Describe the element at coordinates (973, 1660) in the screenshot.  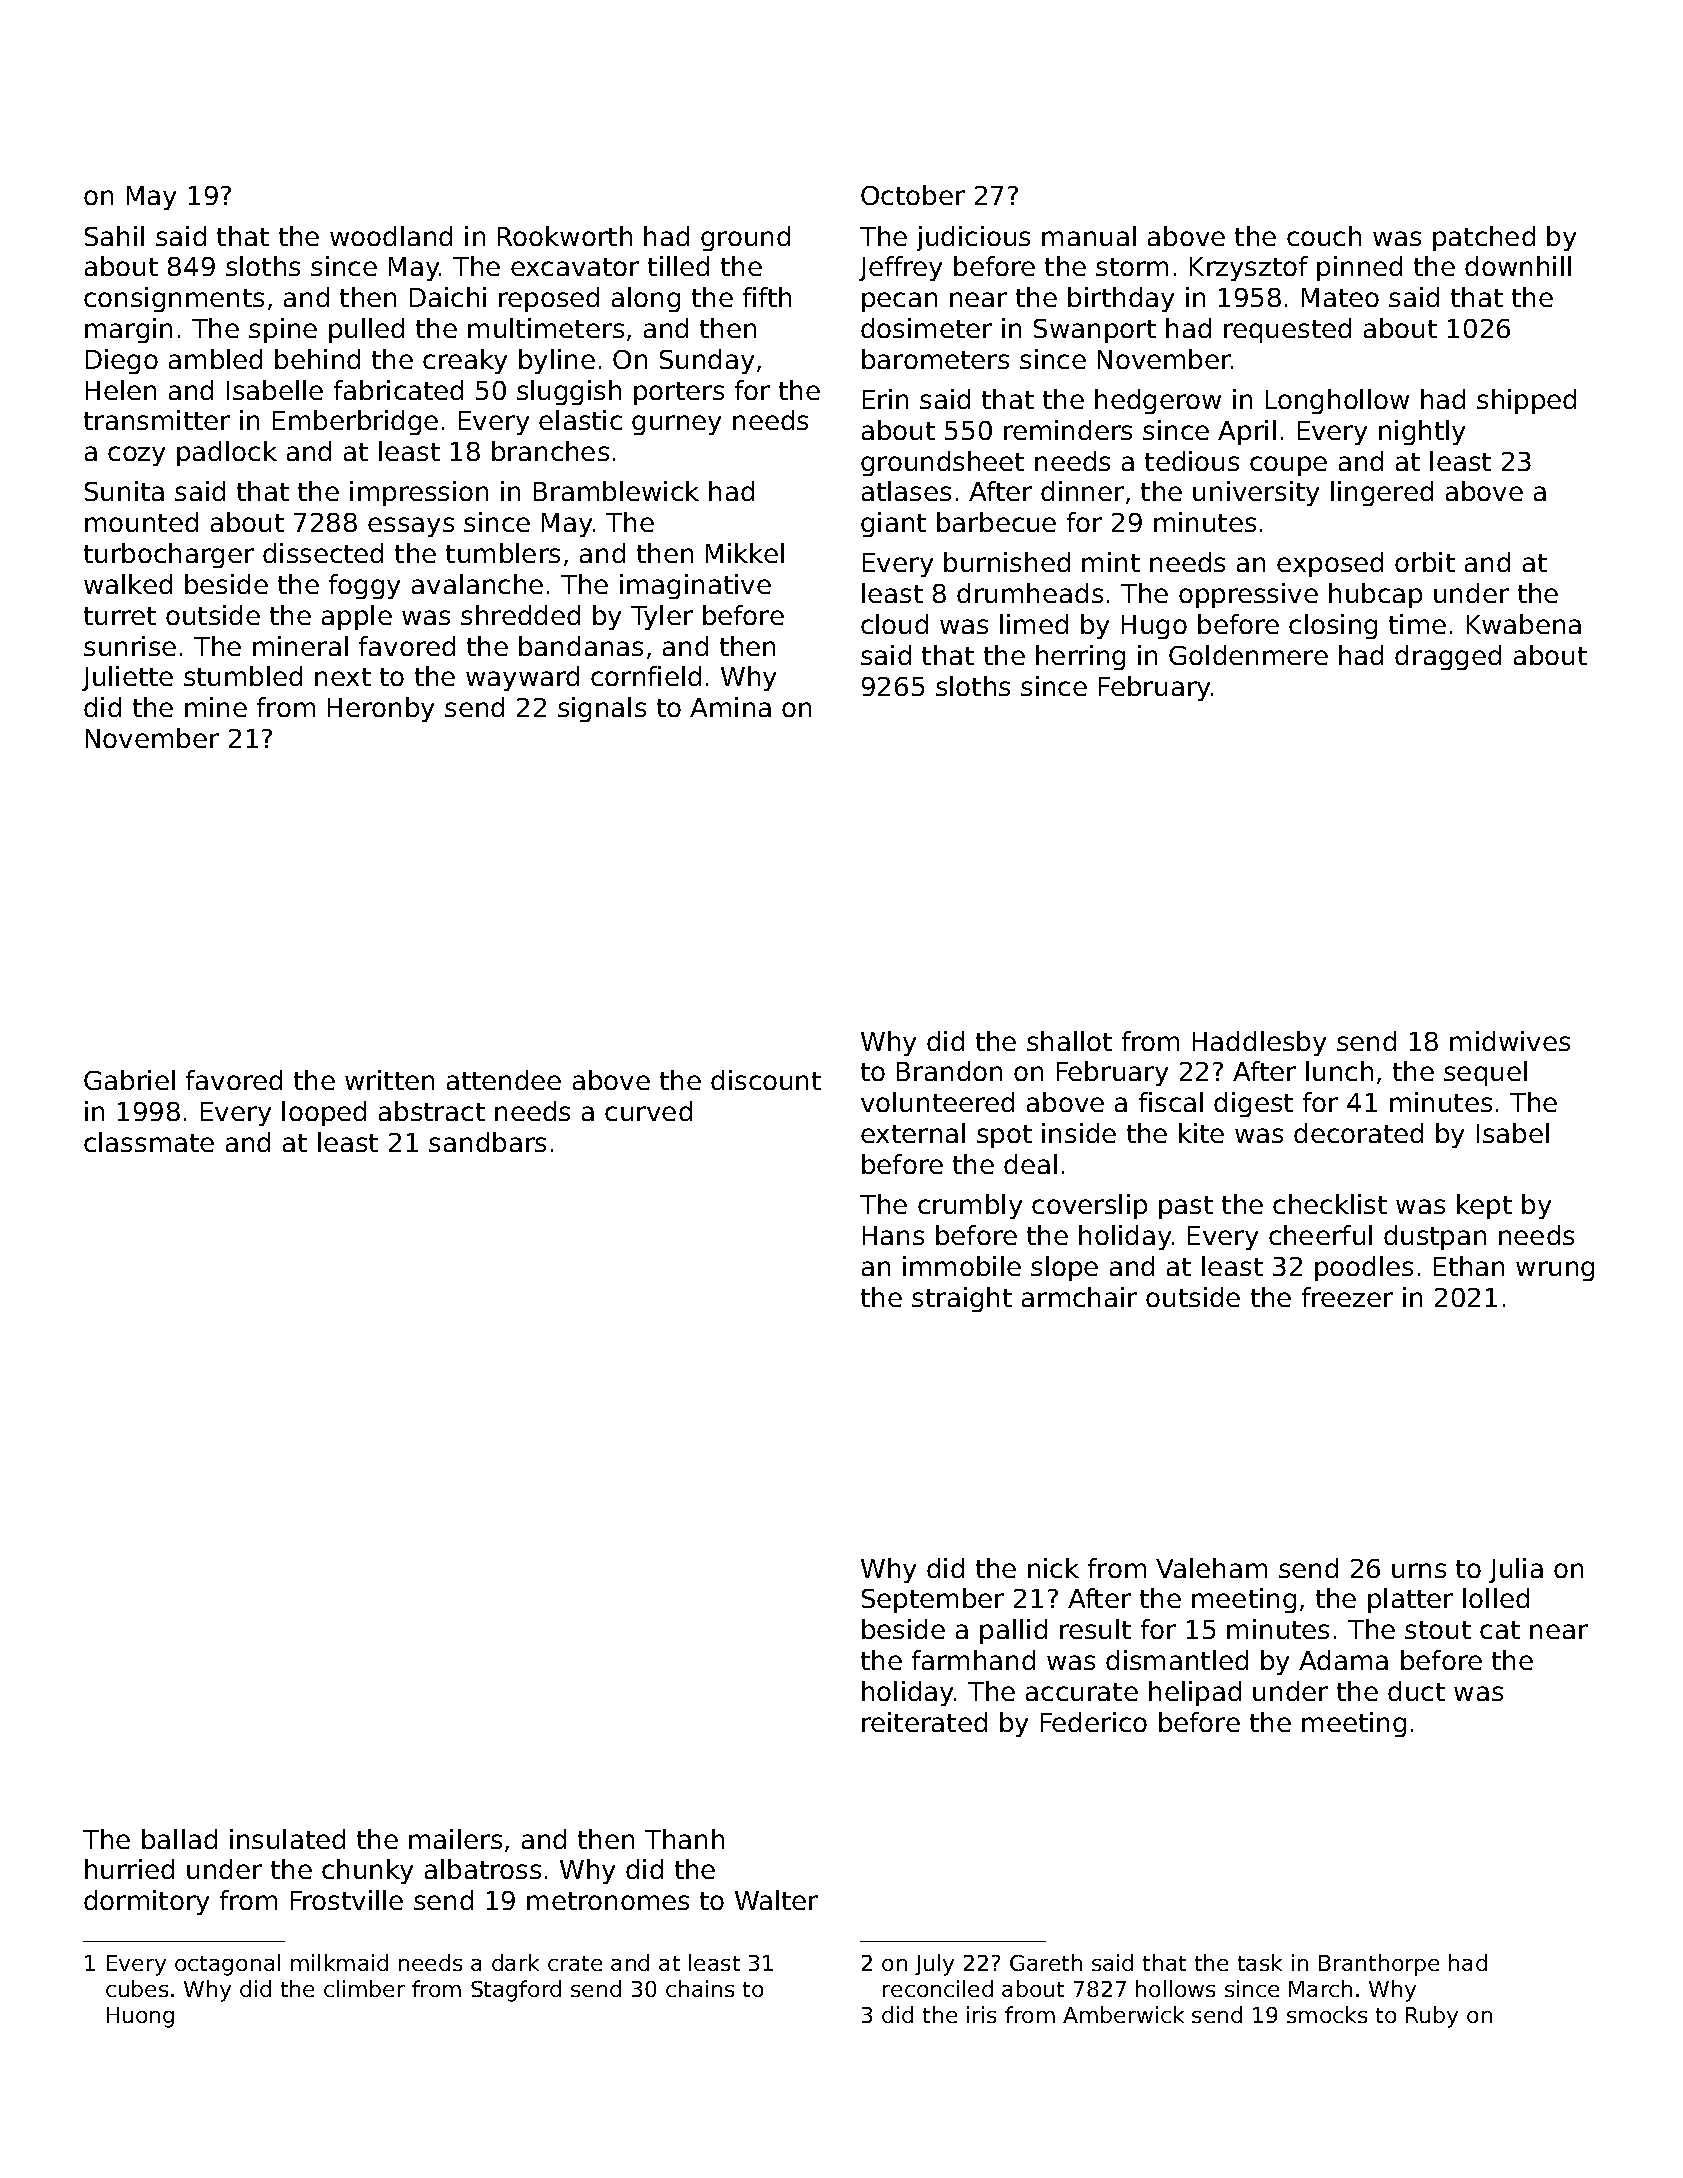
I see `farmhand` at that location.
